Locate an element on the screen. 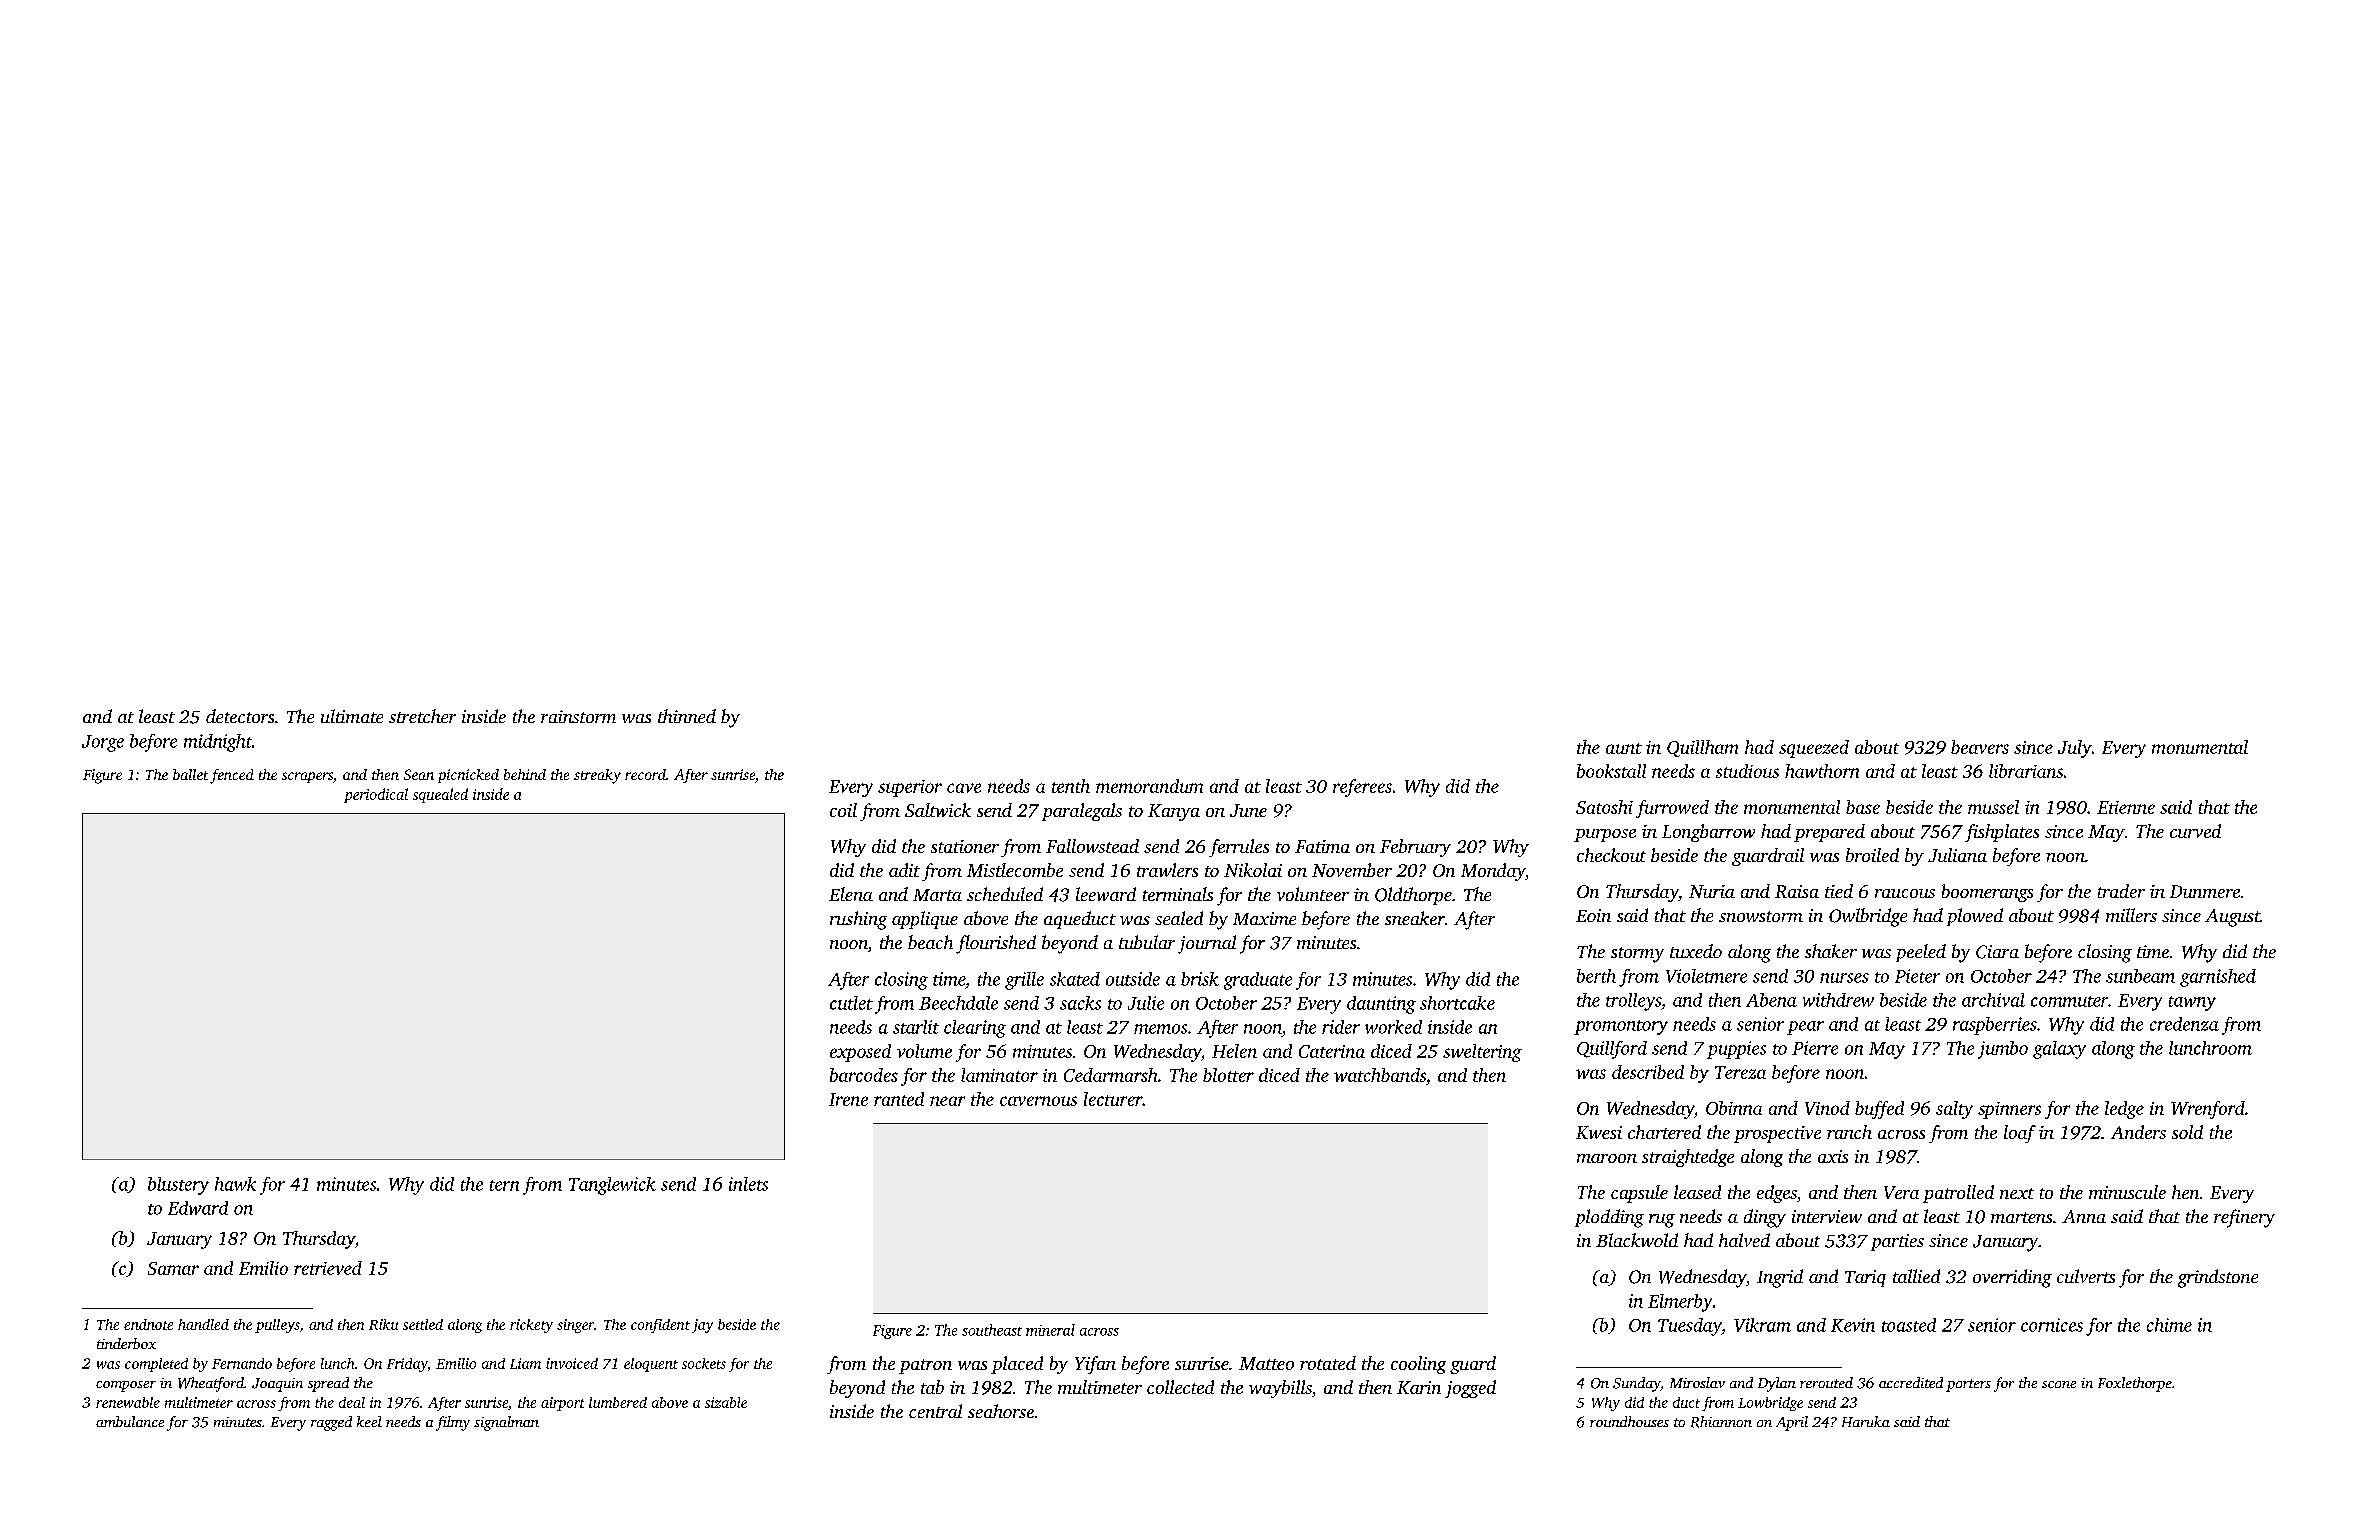 This screenshot has width=2361, height=1528. blustery is located at coordinates (178, 1186).
